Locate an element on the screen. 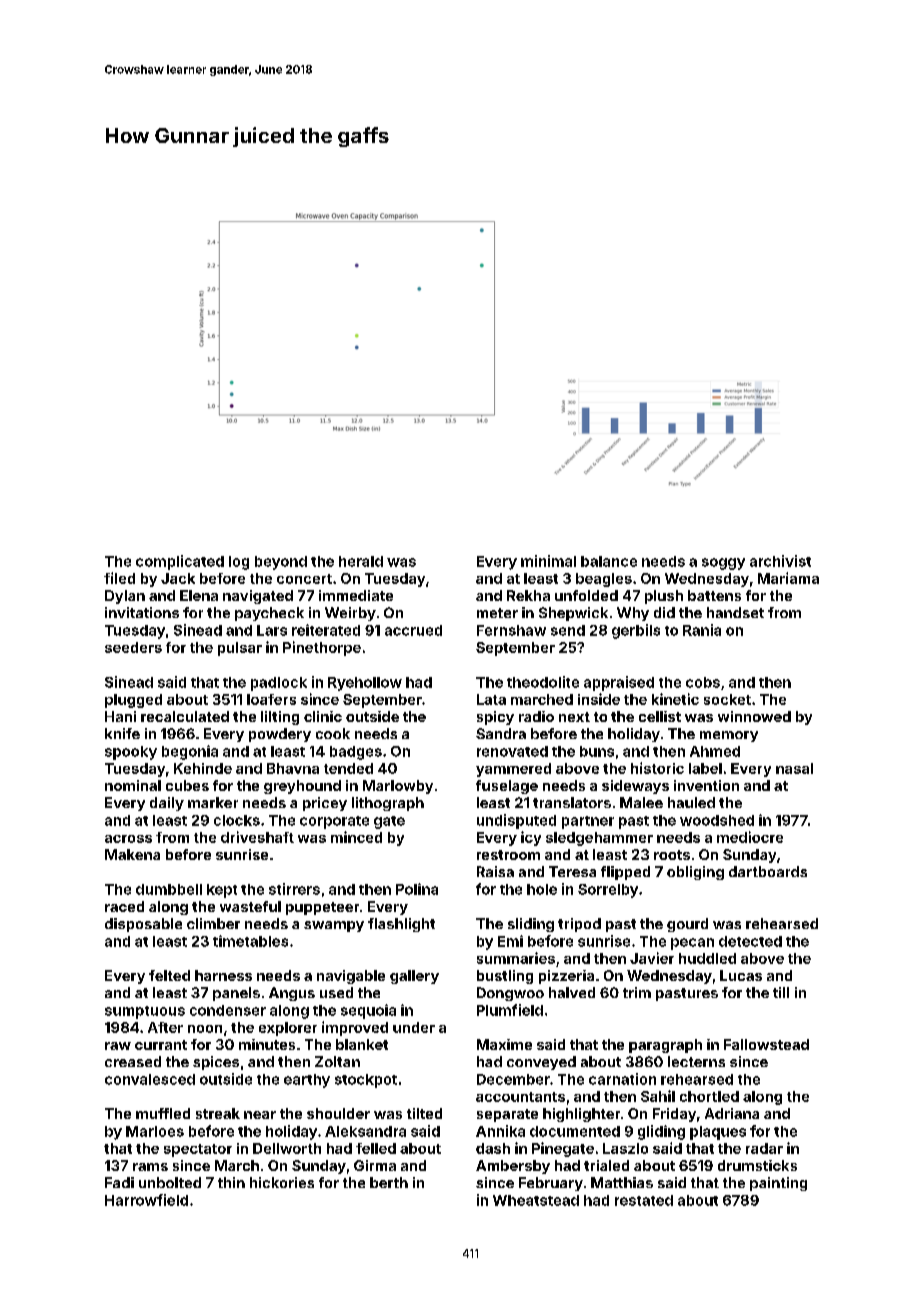 The width and height of the screenshot is (924, 1308). Lata is located at coordinates (491, 699).
